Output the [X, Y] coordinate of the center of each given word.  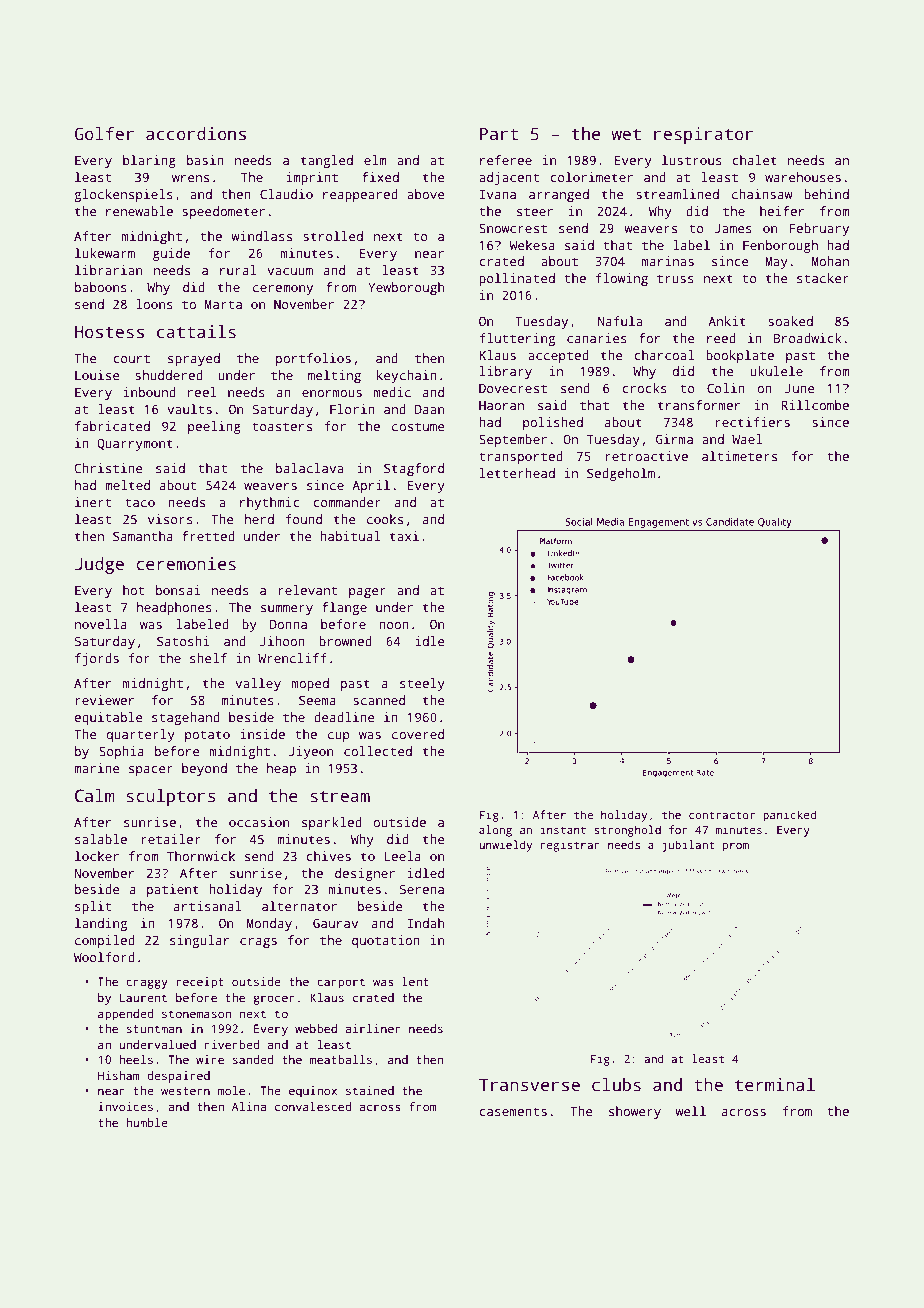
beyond [204, 769]
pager [367, 593]
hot [133, 590]
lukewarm [105, 253]
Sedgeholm [621, 474]
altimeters [739, 456]
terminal [775, 1085]
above [425, 194]
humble [147, 1122]
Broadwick [807, 338]
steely [422, 684]
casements [513, 1111]
